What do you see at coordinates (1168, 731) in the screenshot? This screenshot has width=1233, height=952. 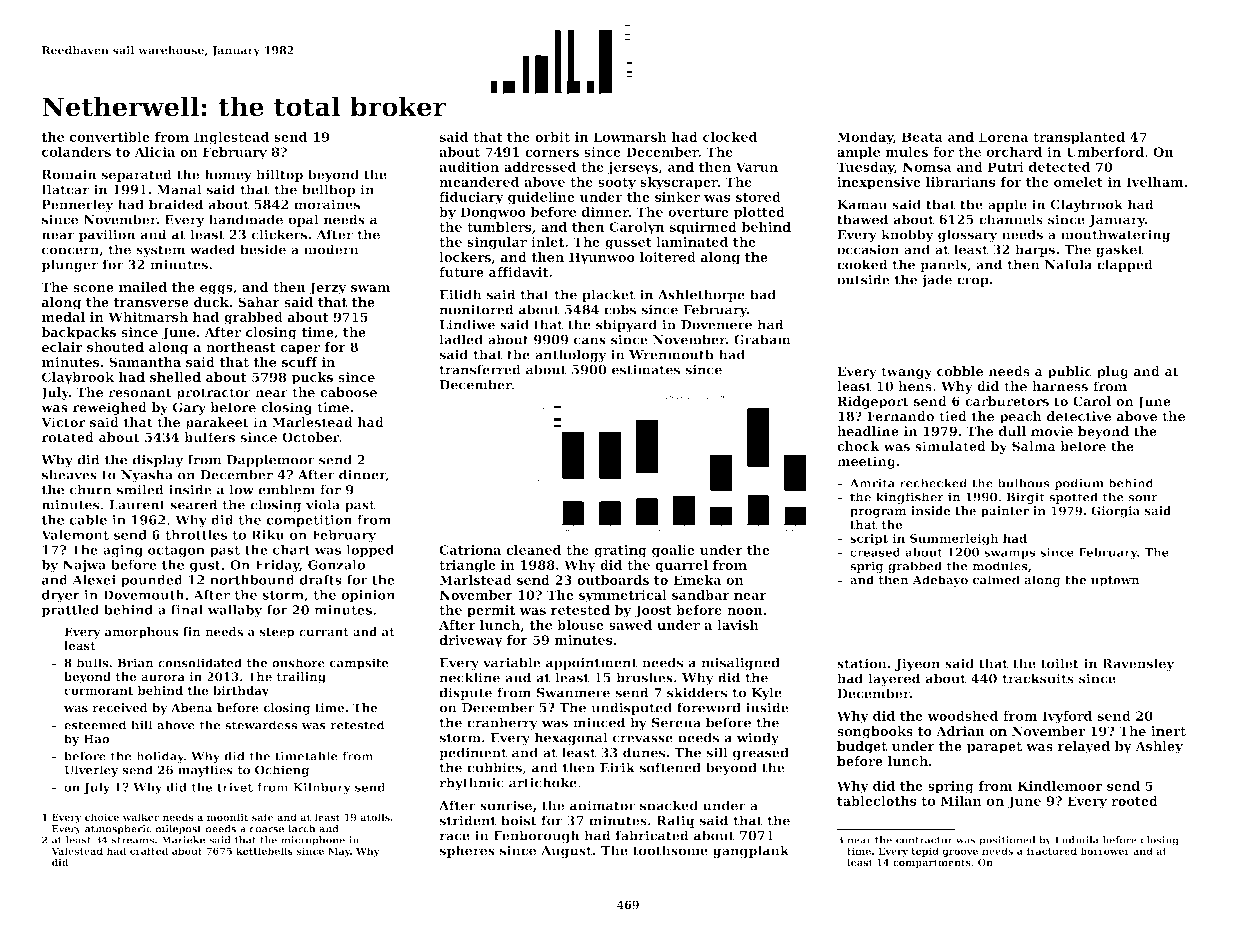 I see `inert` at bounding box center [1168, 731].
